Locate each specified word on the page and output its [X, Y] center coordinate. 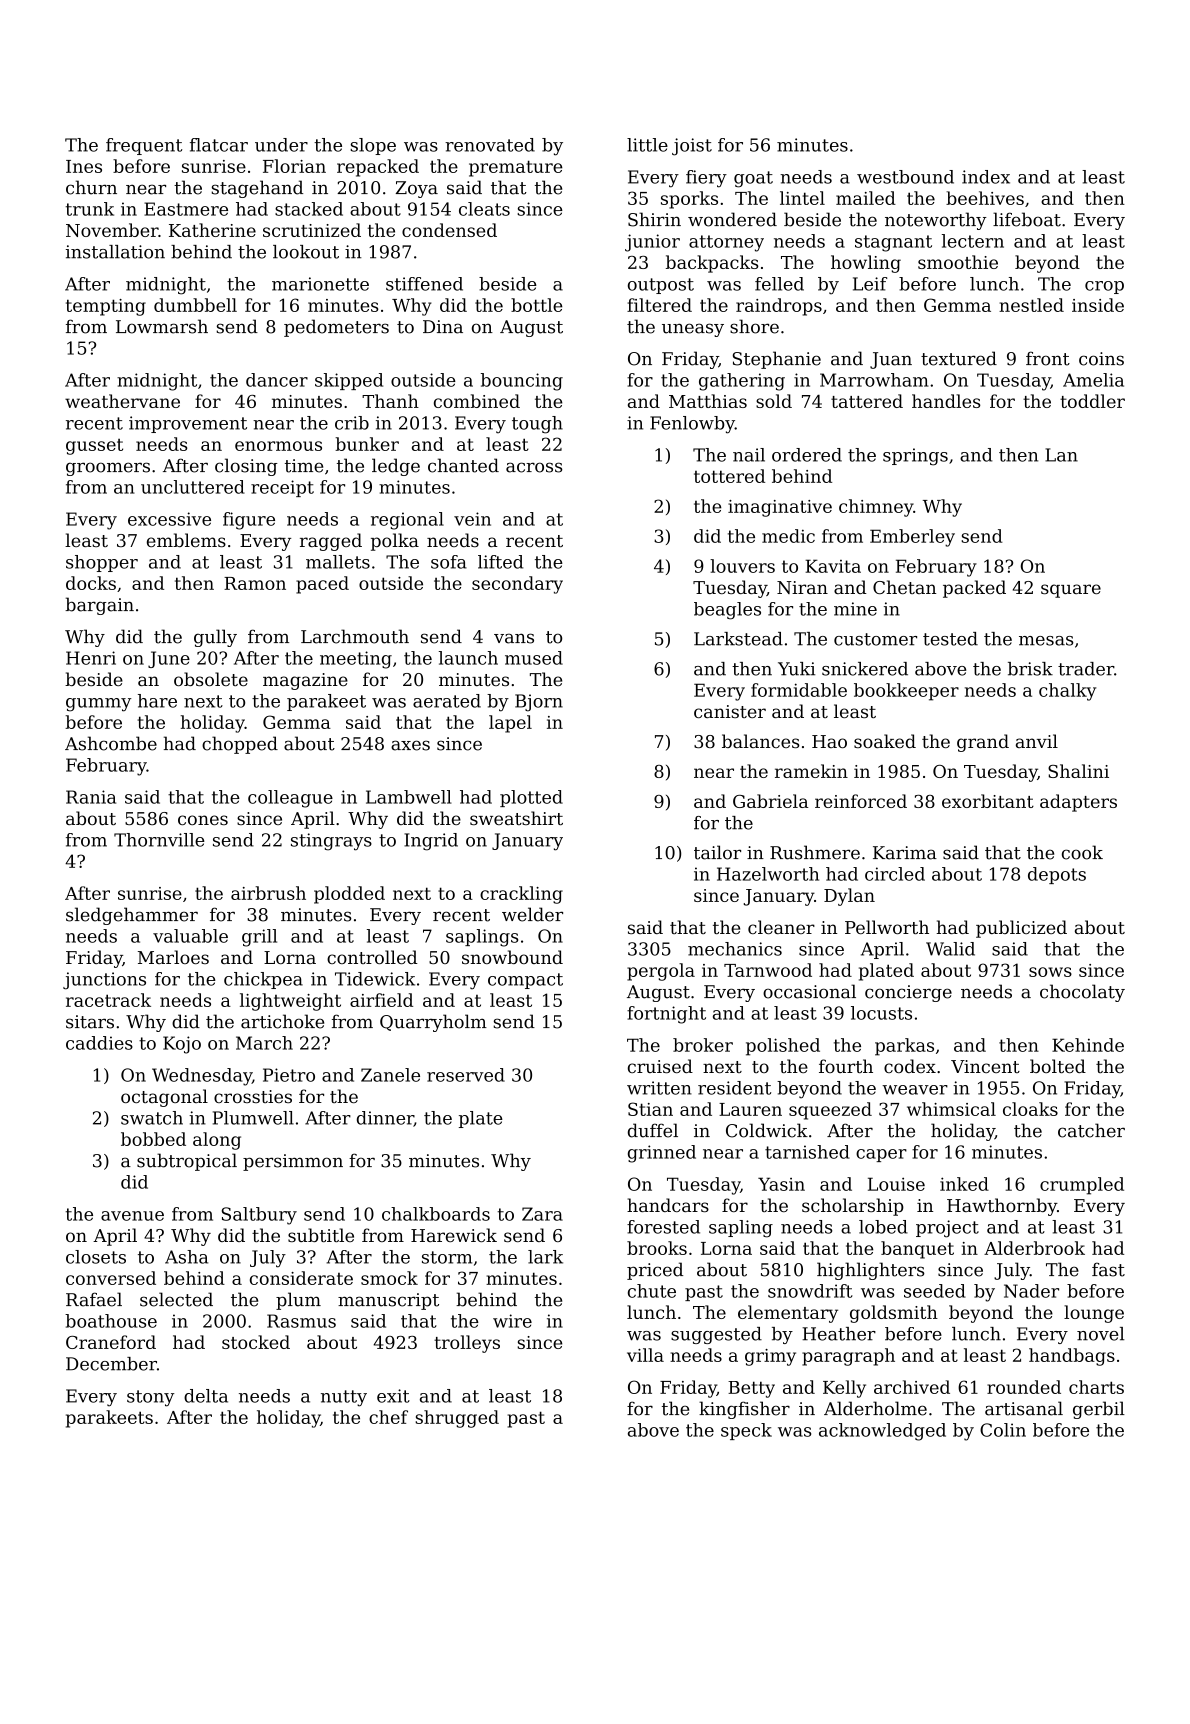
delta [206, 1396]
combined [477, 401]
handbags [1072, 1357]
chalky [1067, 692]
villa [645, 1355]
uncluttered [193, 487]
